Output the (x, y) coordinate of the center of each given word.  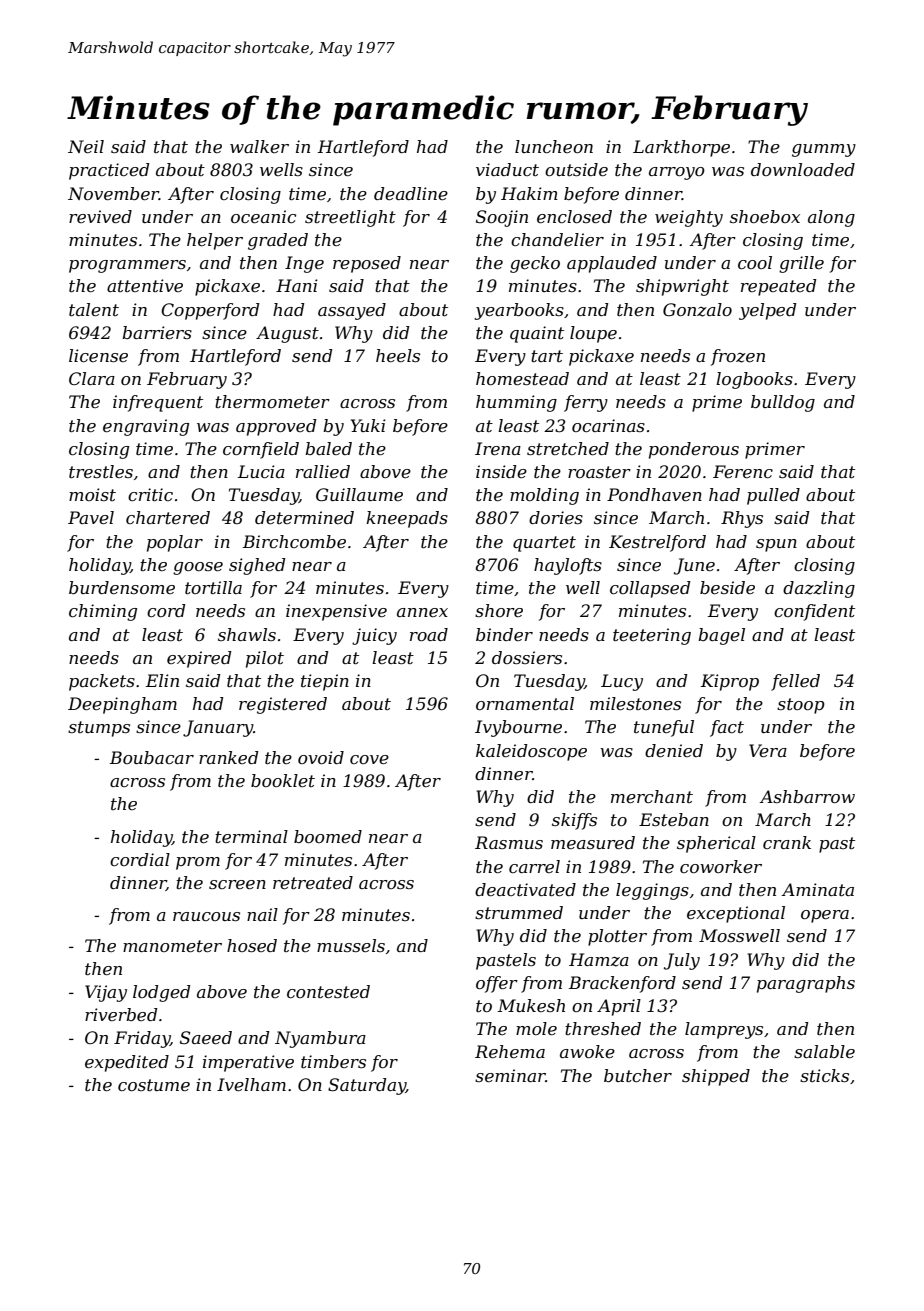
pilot (265, 659)
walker (259, 146)
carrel (534, 866)
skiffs (574, 821)
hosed (252, 945)
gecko (535, 264)
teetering (652, 636)
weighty (689, 218)
